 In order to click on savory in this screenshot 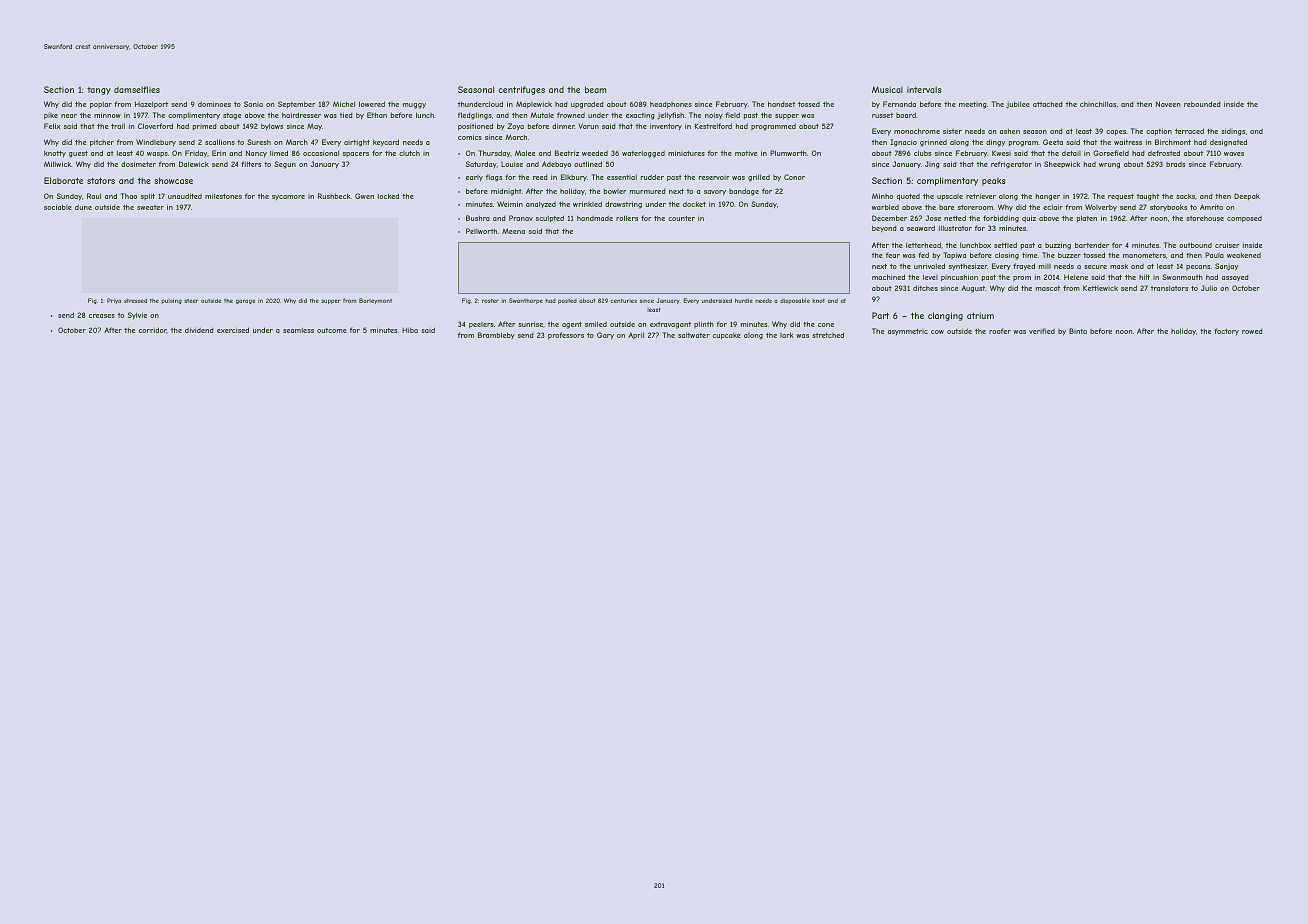, I will do `click(715, 193)`.
